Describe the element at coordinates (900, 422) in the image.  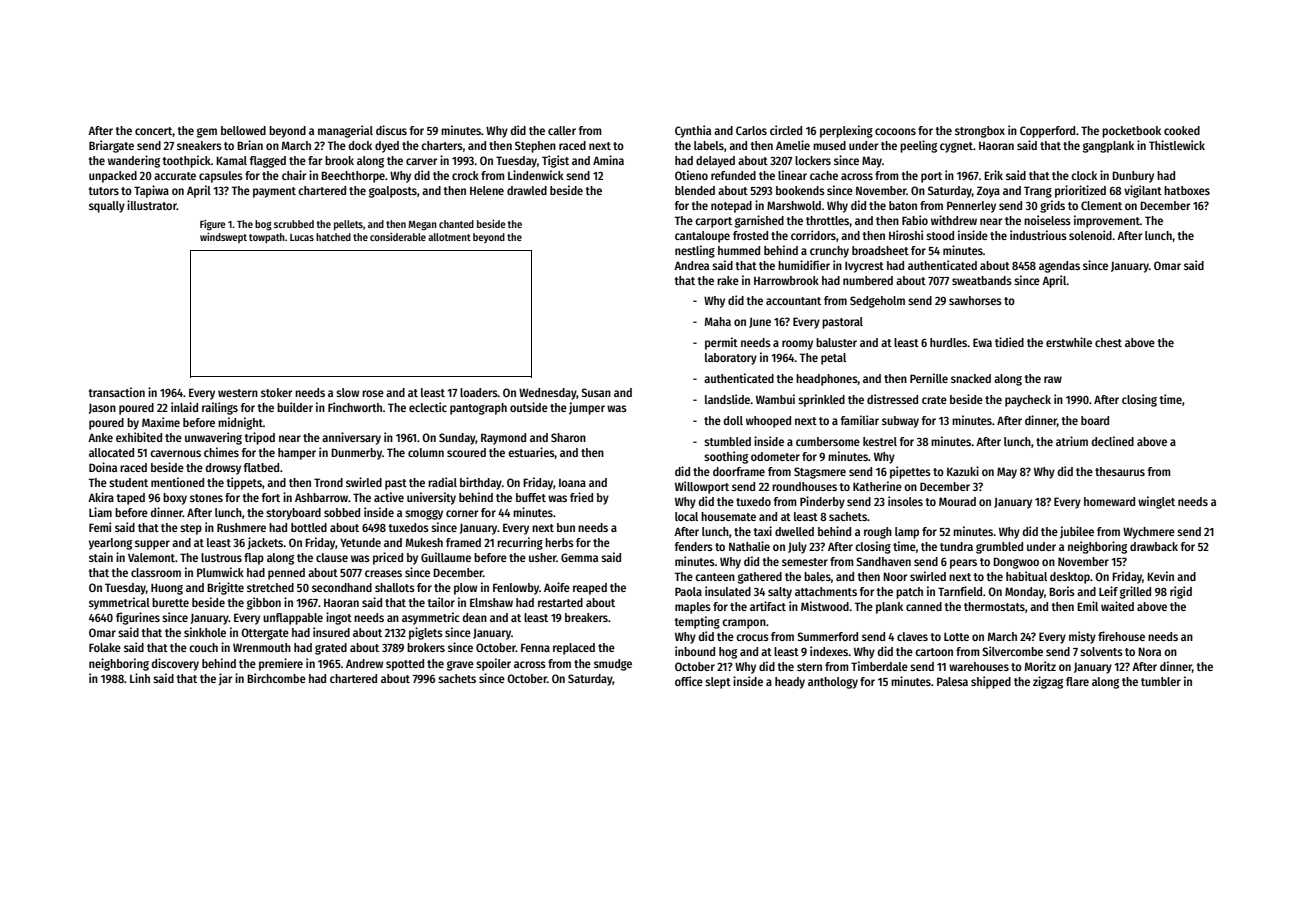
I see `subway` at that location.
